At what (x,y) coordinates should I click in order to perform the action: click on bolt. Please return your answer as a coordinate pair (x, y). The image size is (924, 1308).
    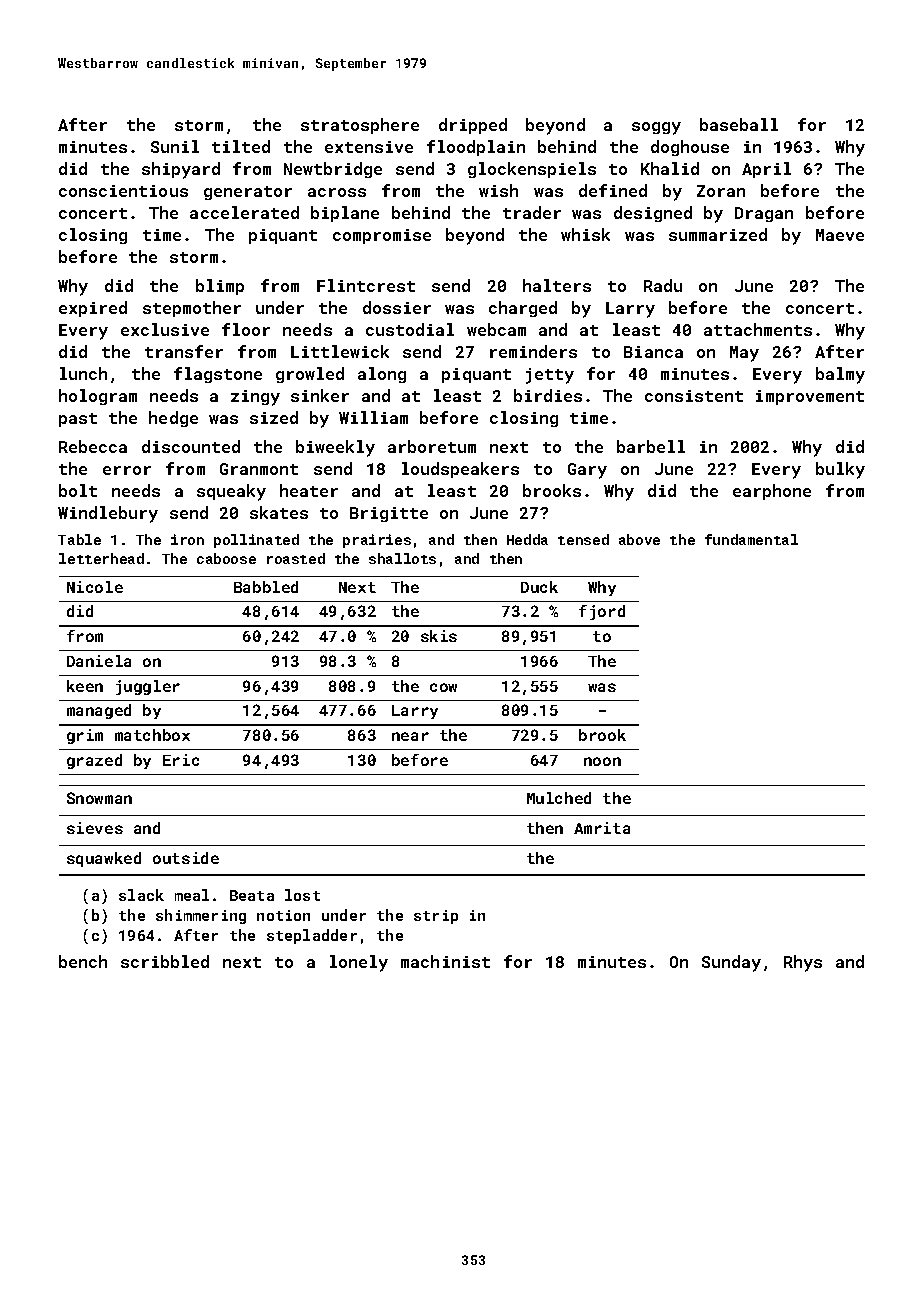
    Looking at the image, I should click on (78, 490).
